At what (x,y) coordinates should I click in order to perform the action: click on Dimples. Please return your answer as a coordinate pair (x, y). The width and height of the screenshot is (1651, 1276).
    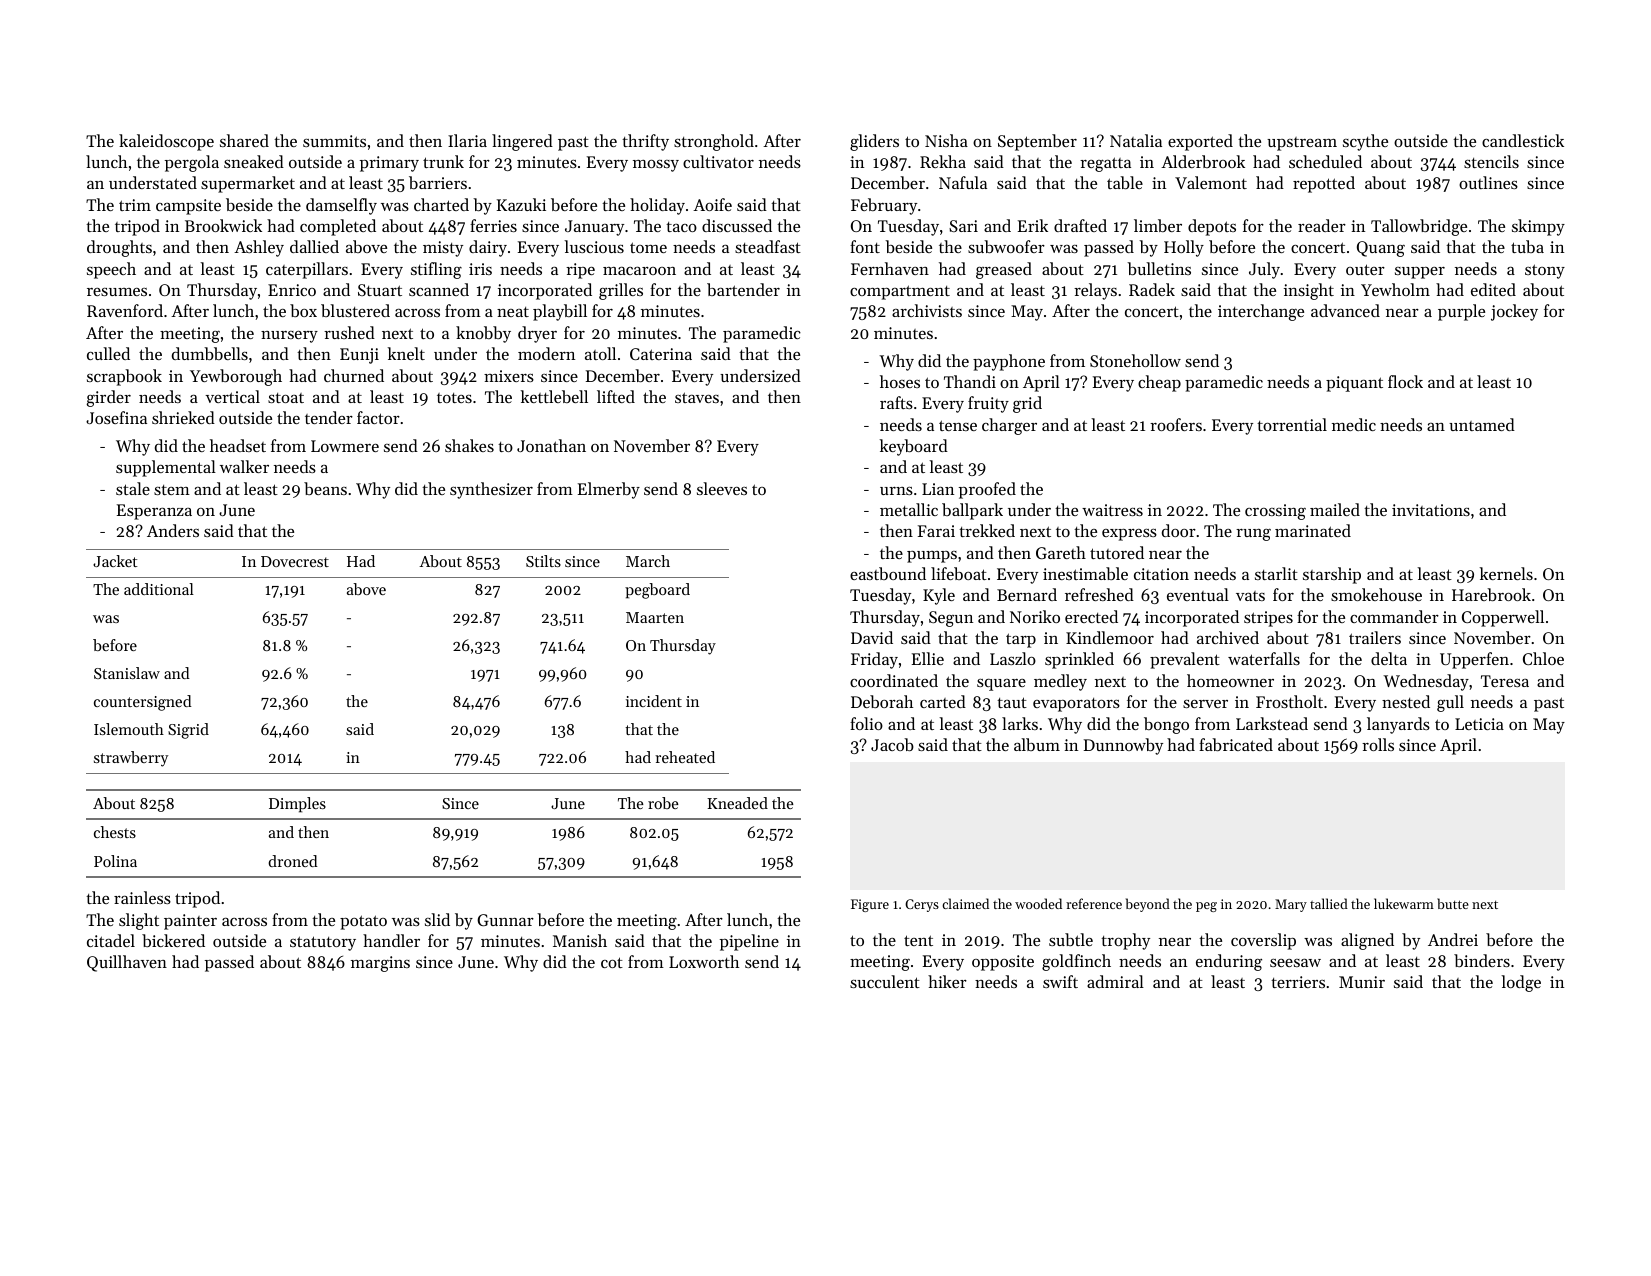
    Looking at the image, I should click on (297, 805).
